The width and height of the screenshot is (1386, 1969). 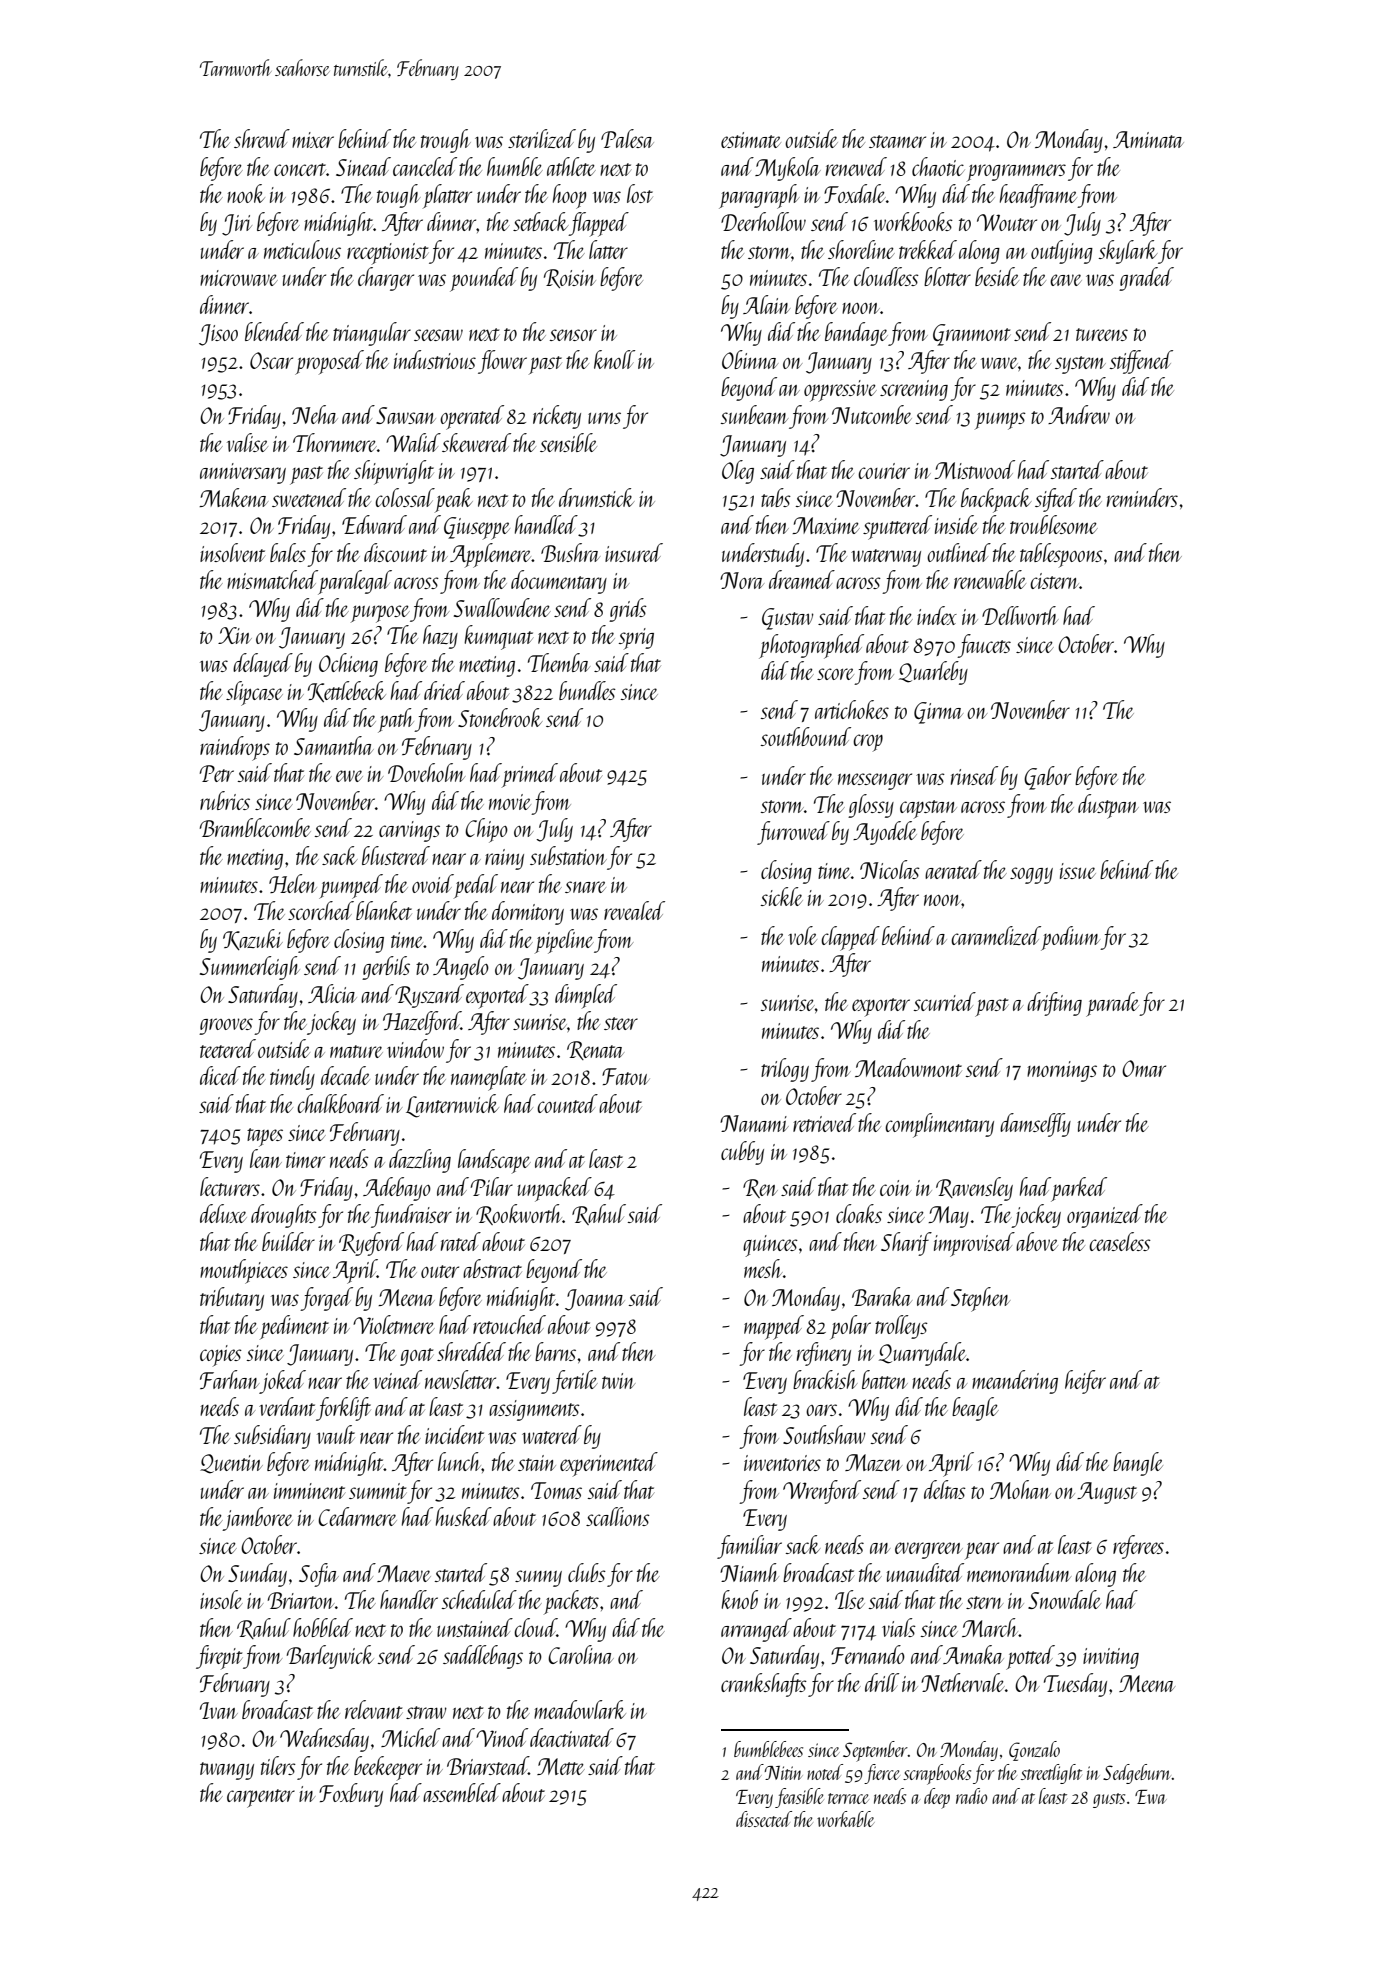 What do you see at coordinates (756, 1630) in the screenshot?
I see `arranged` at bounding box center [756, 1630].
